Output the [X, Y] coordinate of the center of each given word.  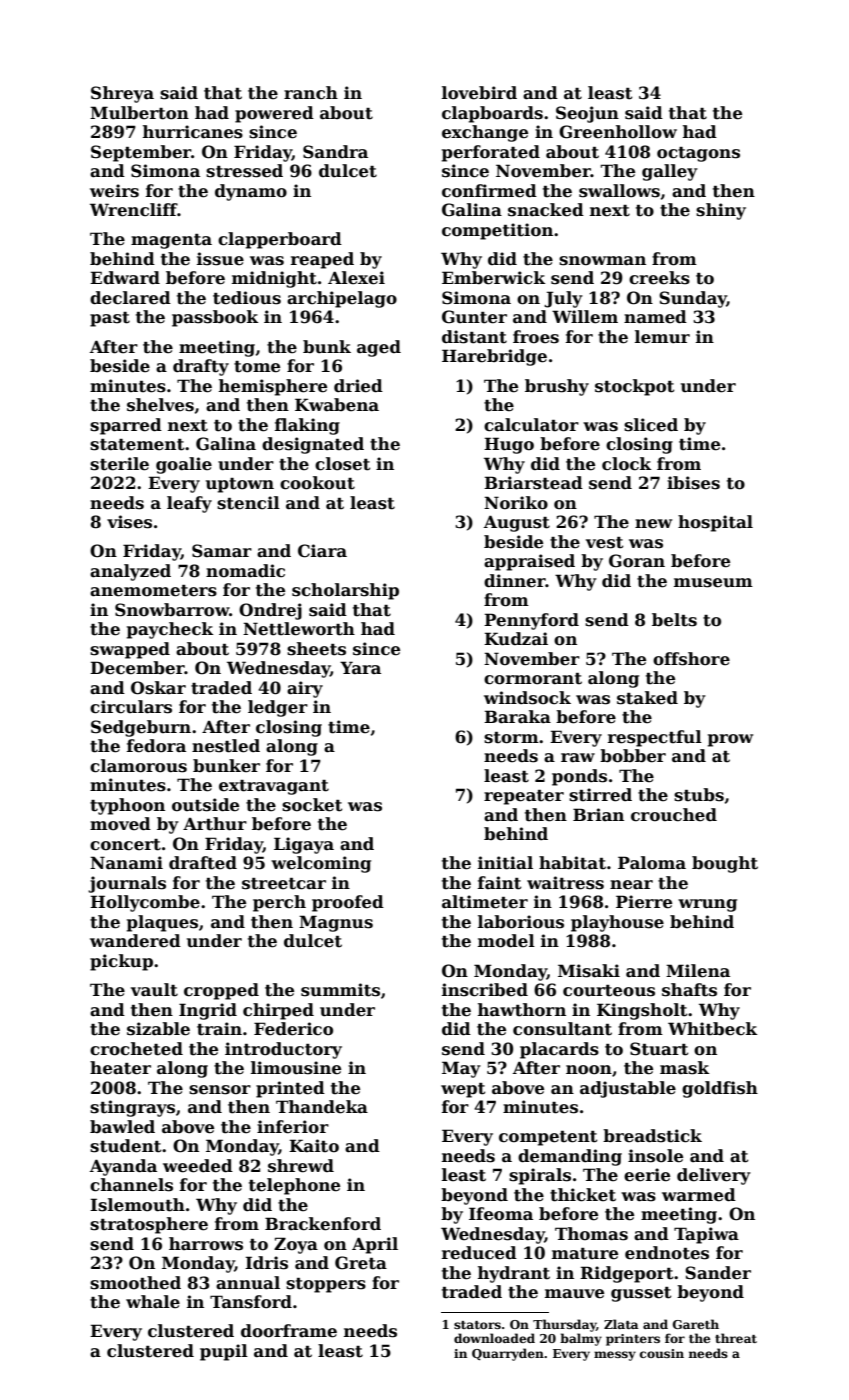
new [653, 524]
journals [127, 884]
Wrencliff [134, 210]
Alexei [356, 278]
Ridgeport [626, 1274]
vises [129, 522]
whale [153, 1302]
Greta [361, 1263]
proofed [348, 903]
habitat [572, 863]
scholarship [345, 591]
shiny [721, 211]
